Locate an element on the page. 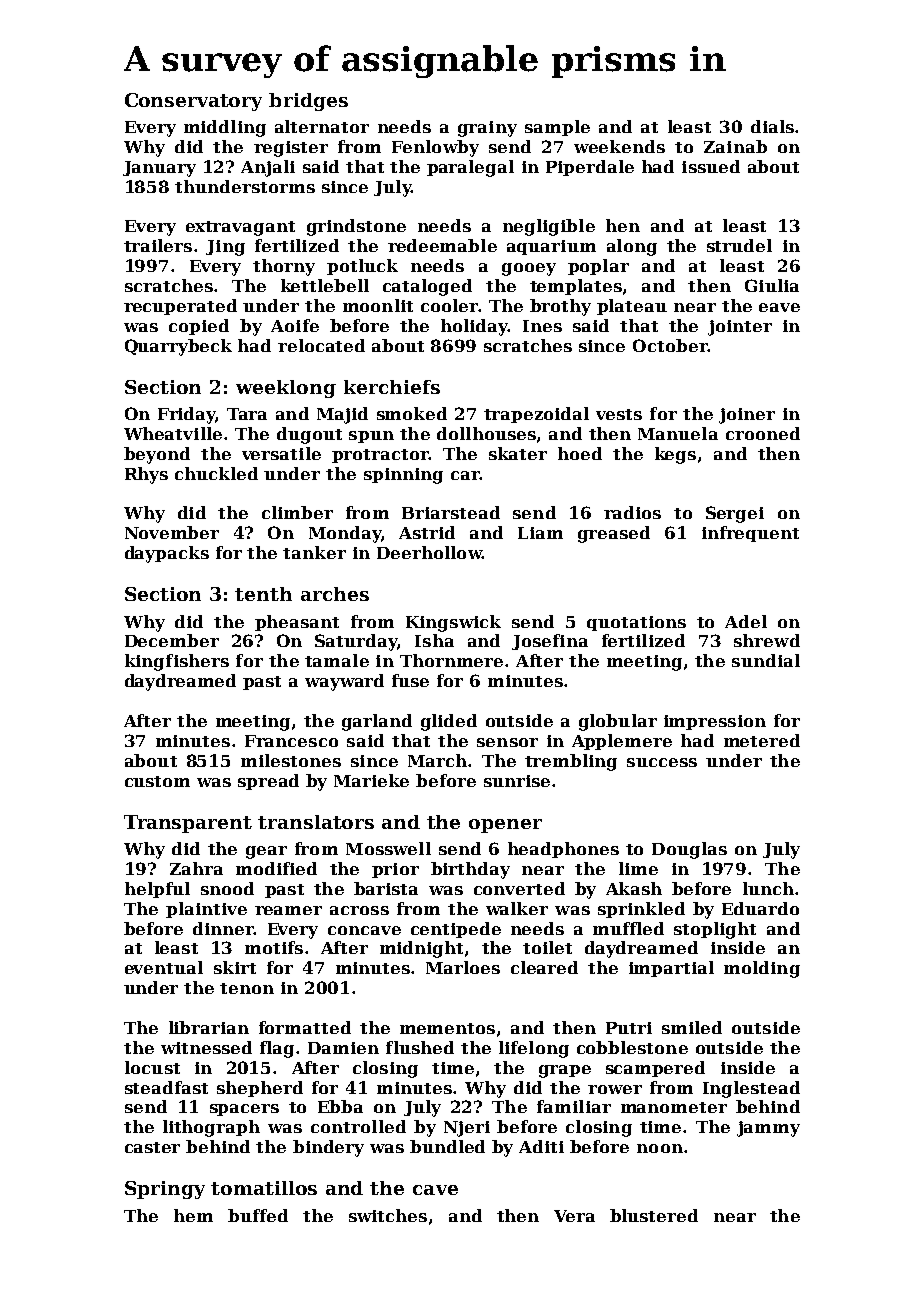 This document has height=1308, width=924. jointer is located at coordinates (740, 328).
